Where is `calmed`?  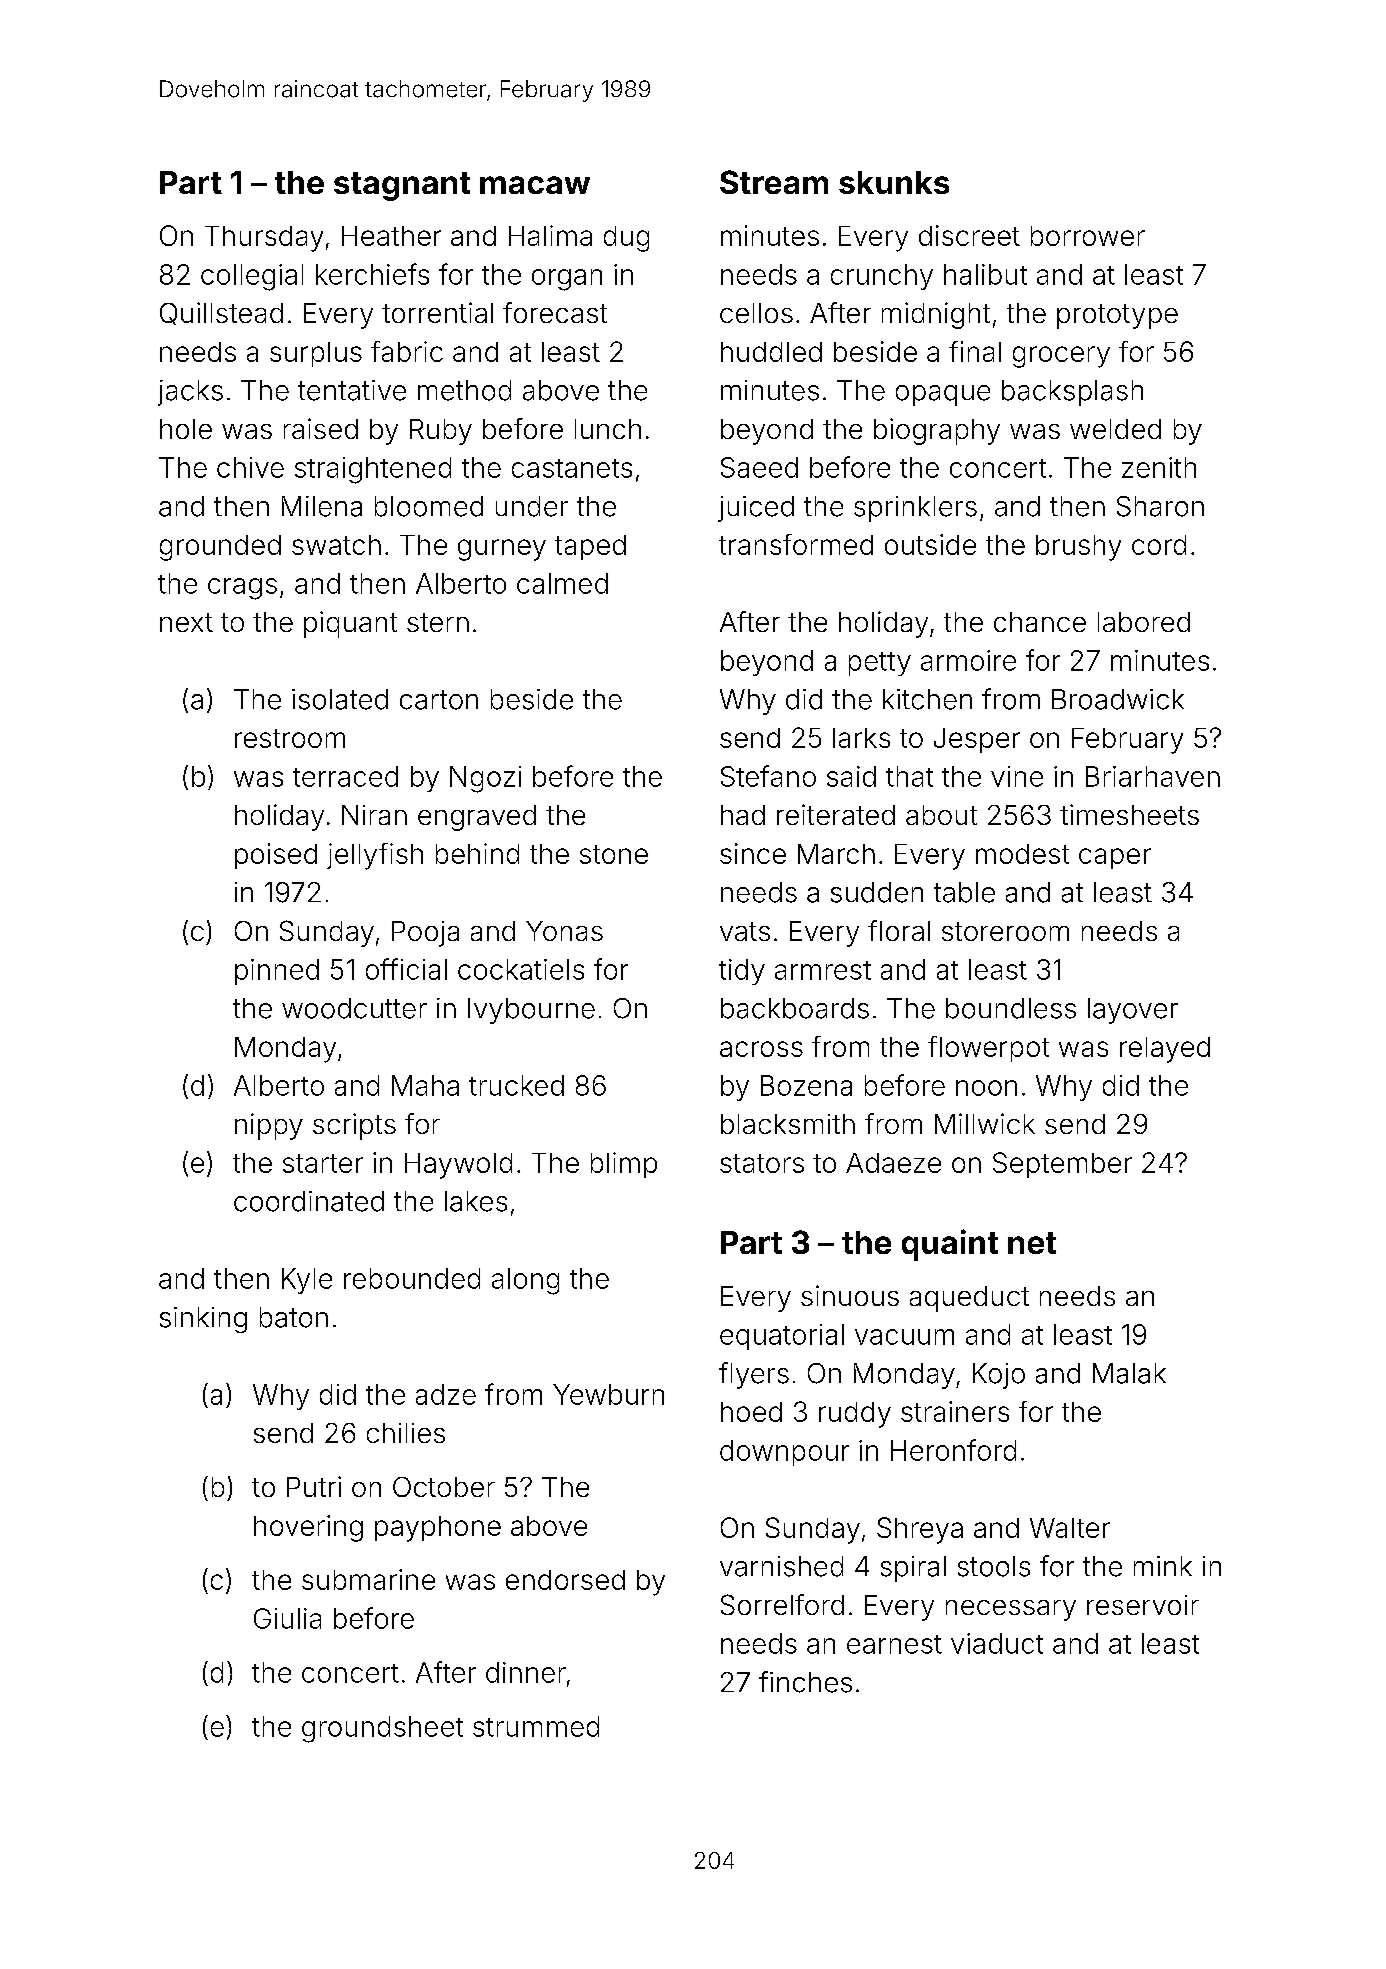 calmed is located at coordinates (562, 583).
